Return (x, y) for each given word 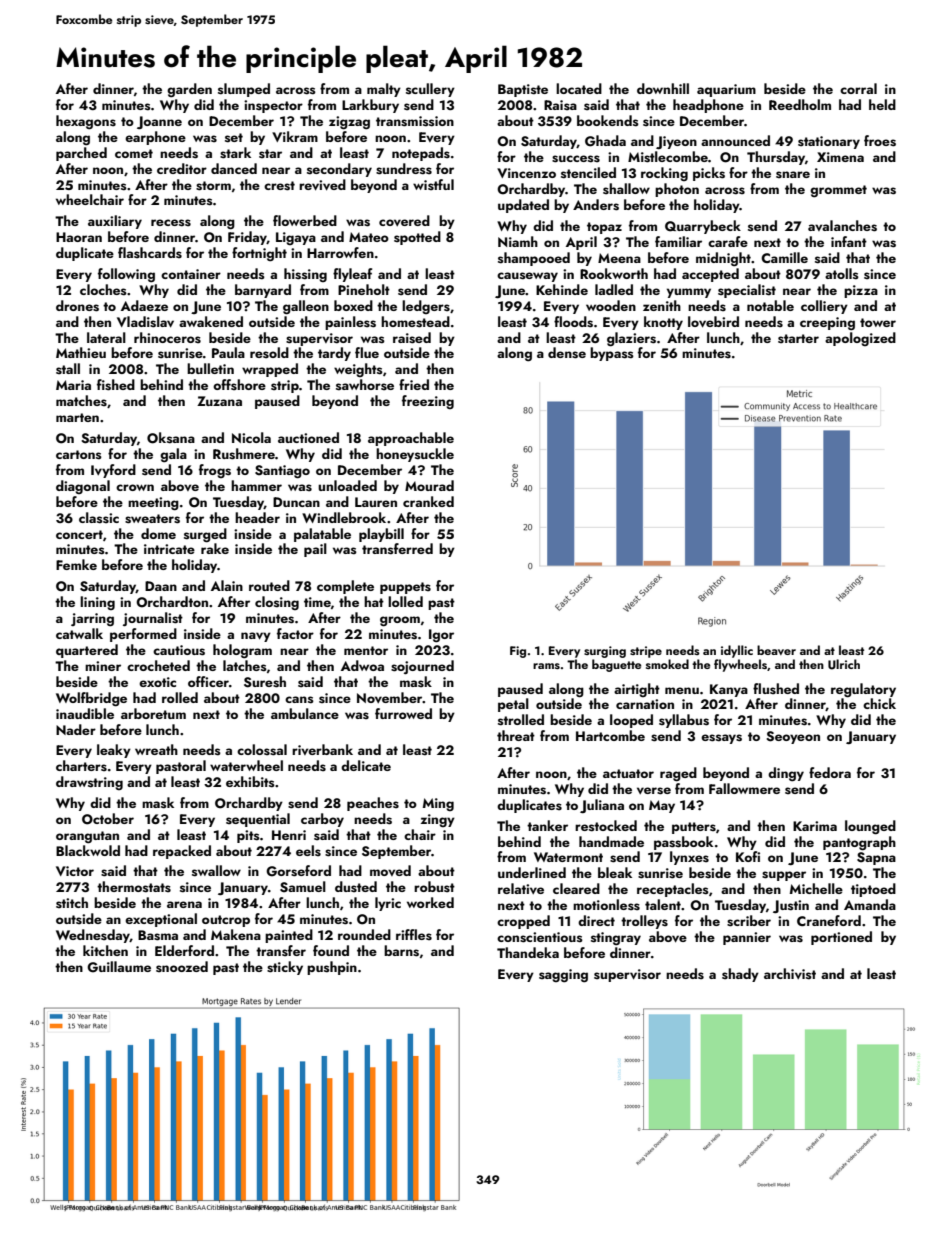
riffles (414, 935)
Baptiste (523, 90)
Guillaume (119, 967)
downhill (663, 88)
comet (134, 153)
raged (678, 774)
